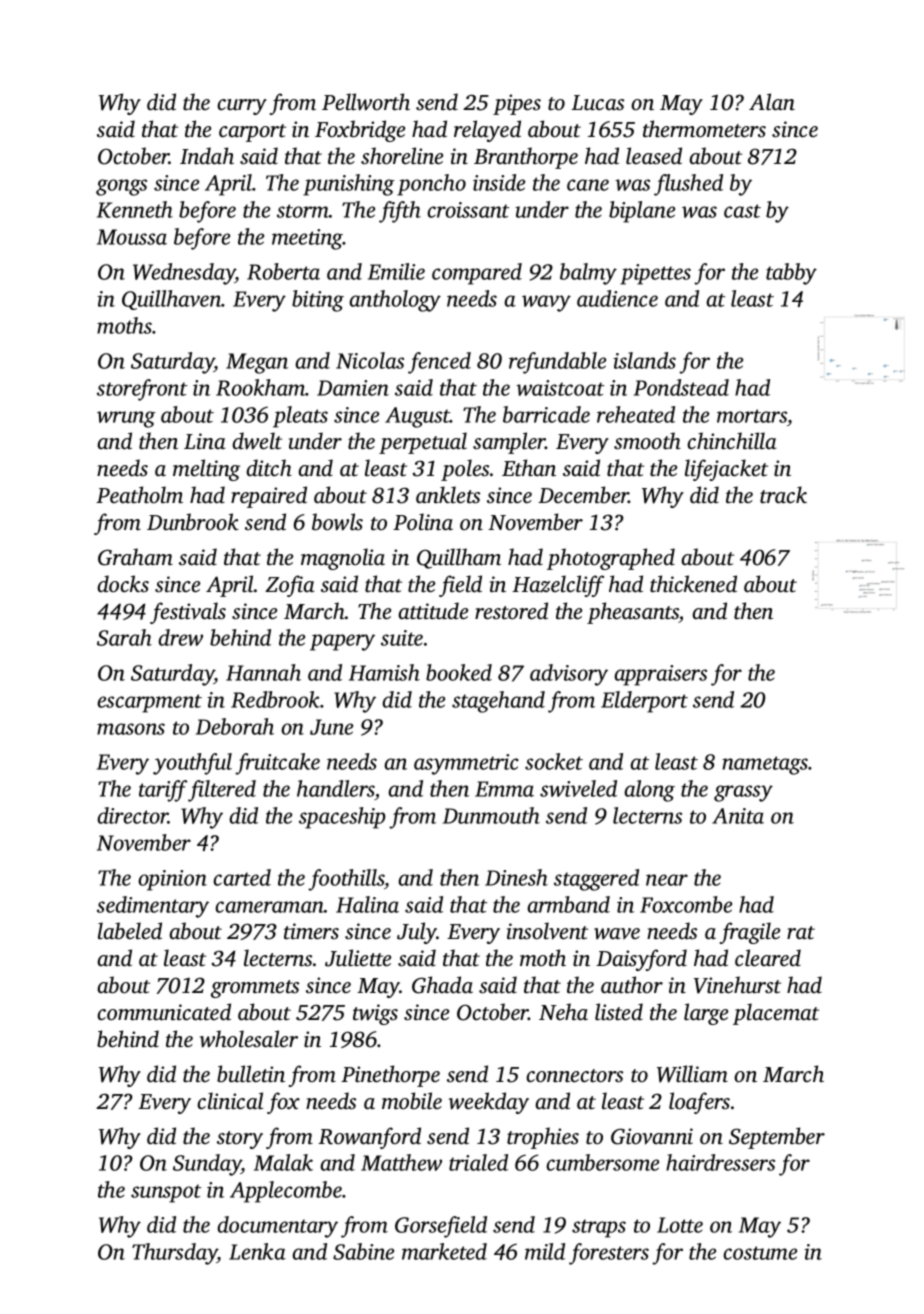  Describe the element at coordinates (644, 702) in the page. I see `Elderport` at that location.
